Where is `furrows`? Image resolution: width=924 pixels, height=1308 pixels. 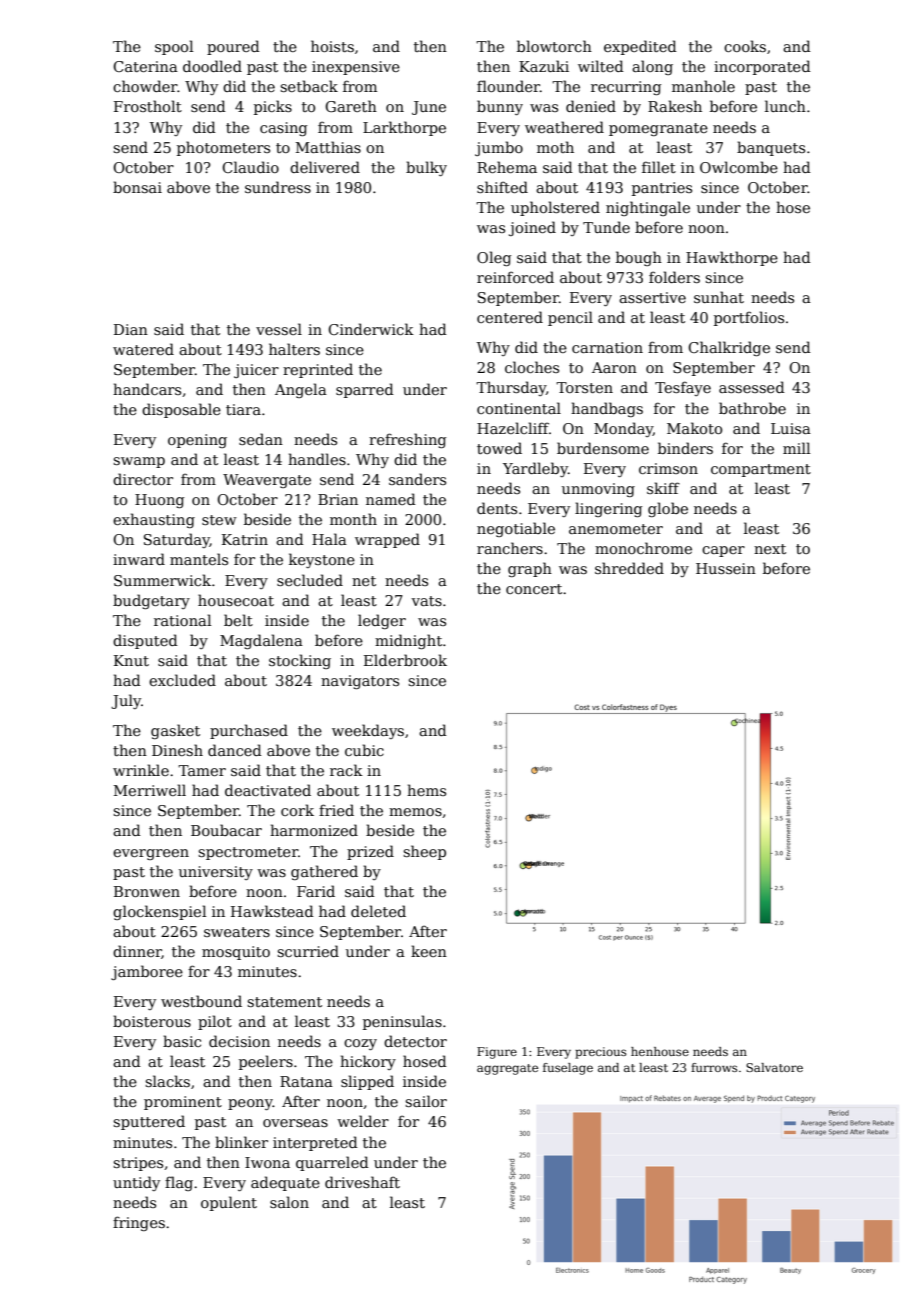 furrows is located at coordinates (714, 1067).
